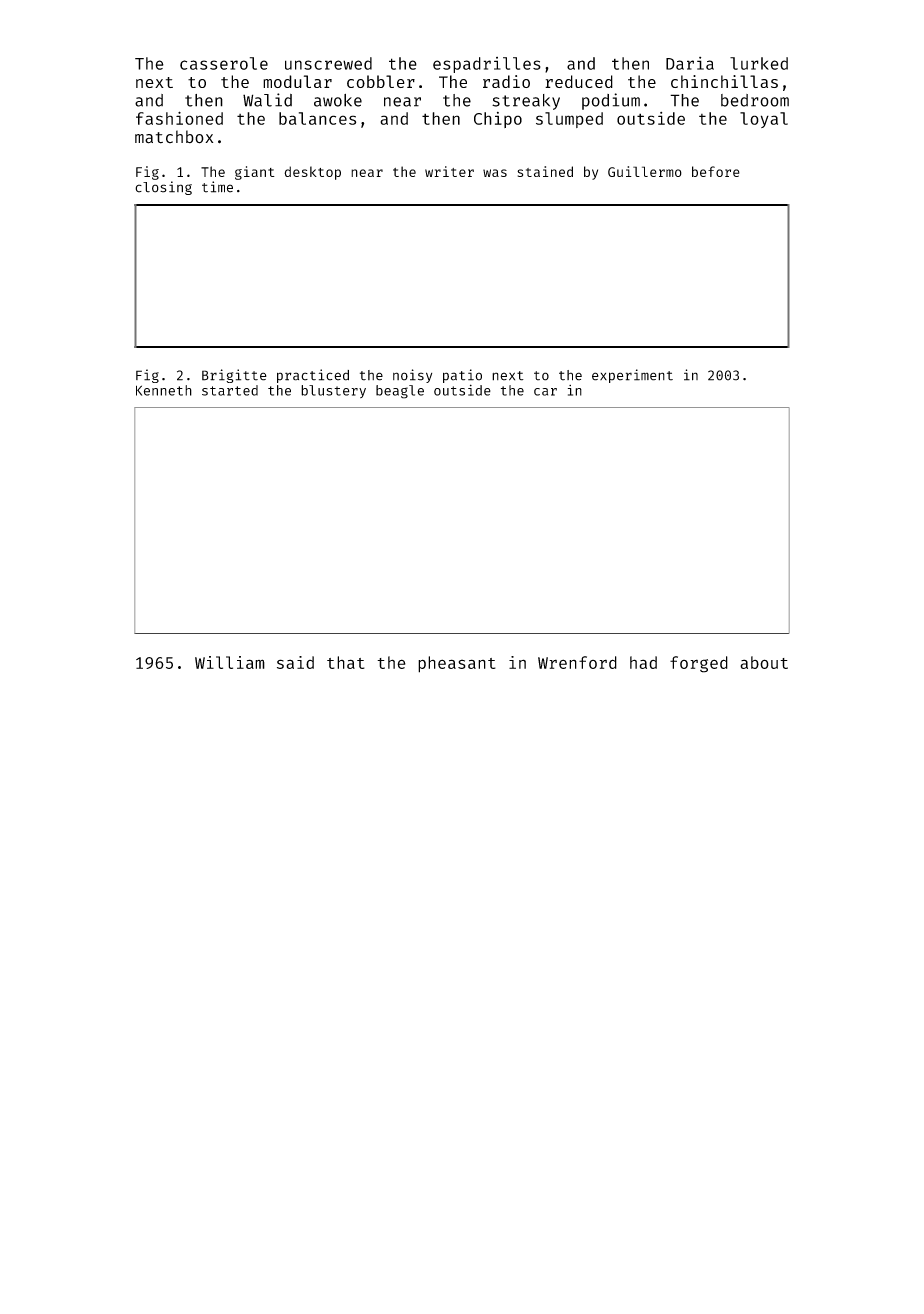 This document has width=924, height=1314. I want to click on loyal, so click(764, 120).
